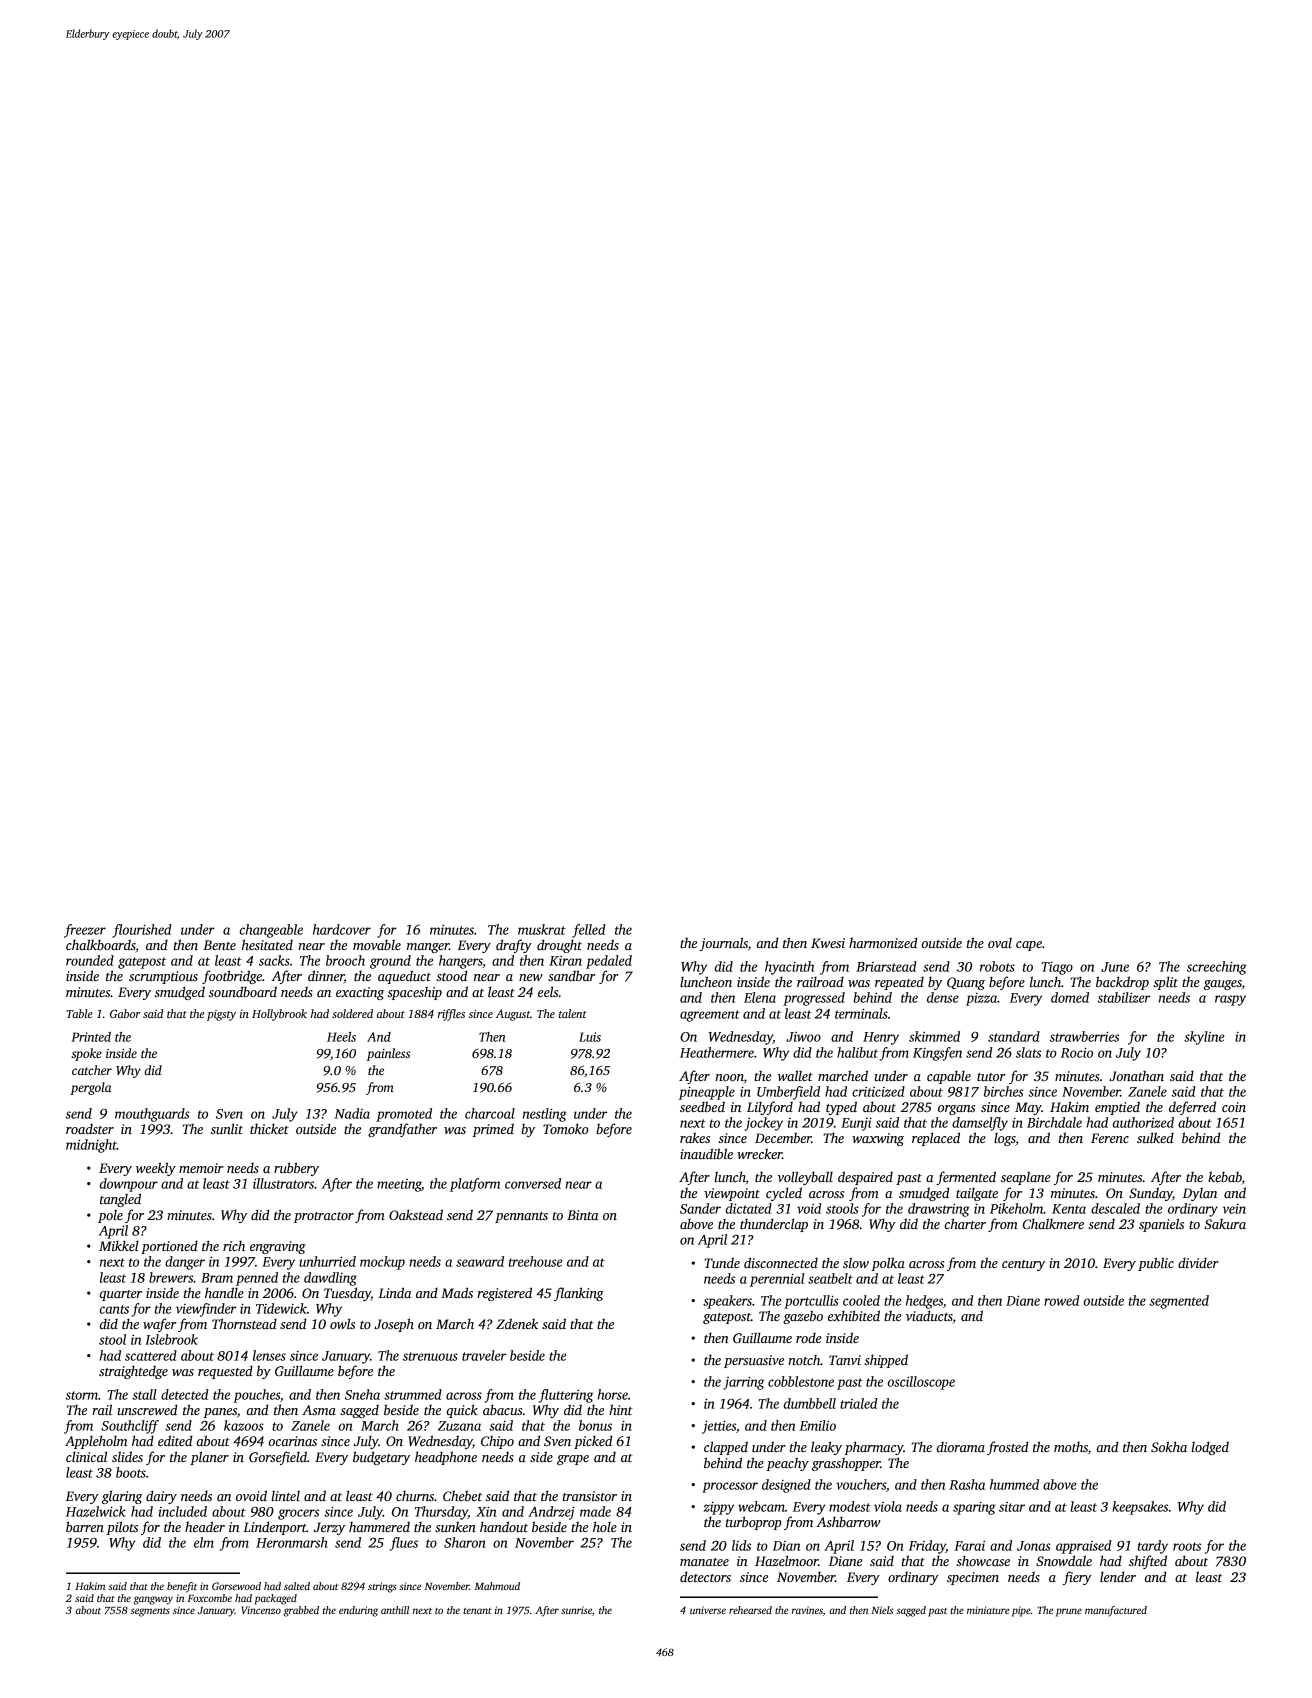  I want to click on agreement, so click(710, 1016).
